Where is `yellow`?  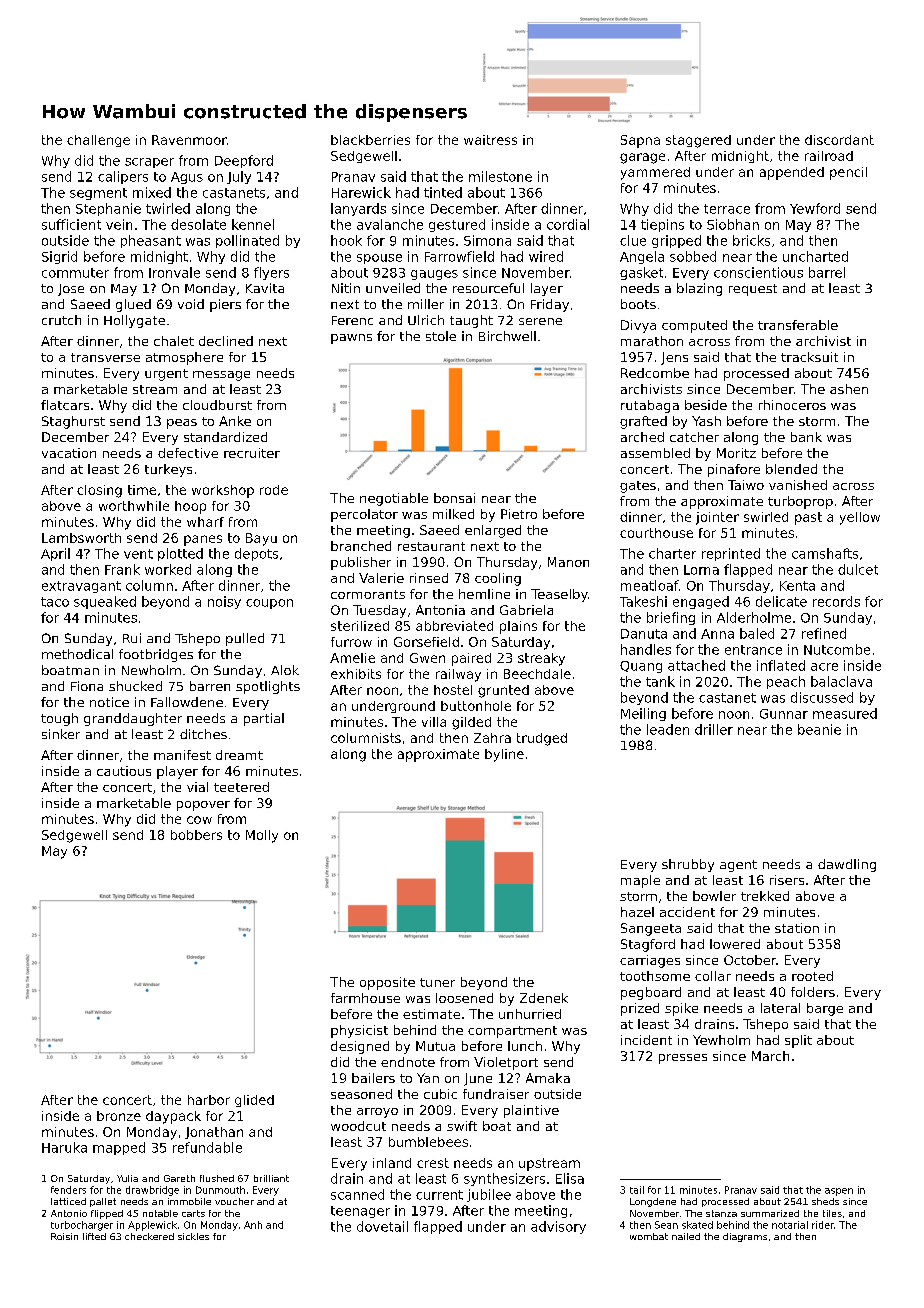
yellow is located at coordinates (860, 518).
